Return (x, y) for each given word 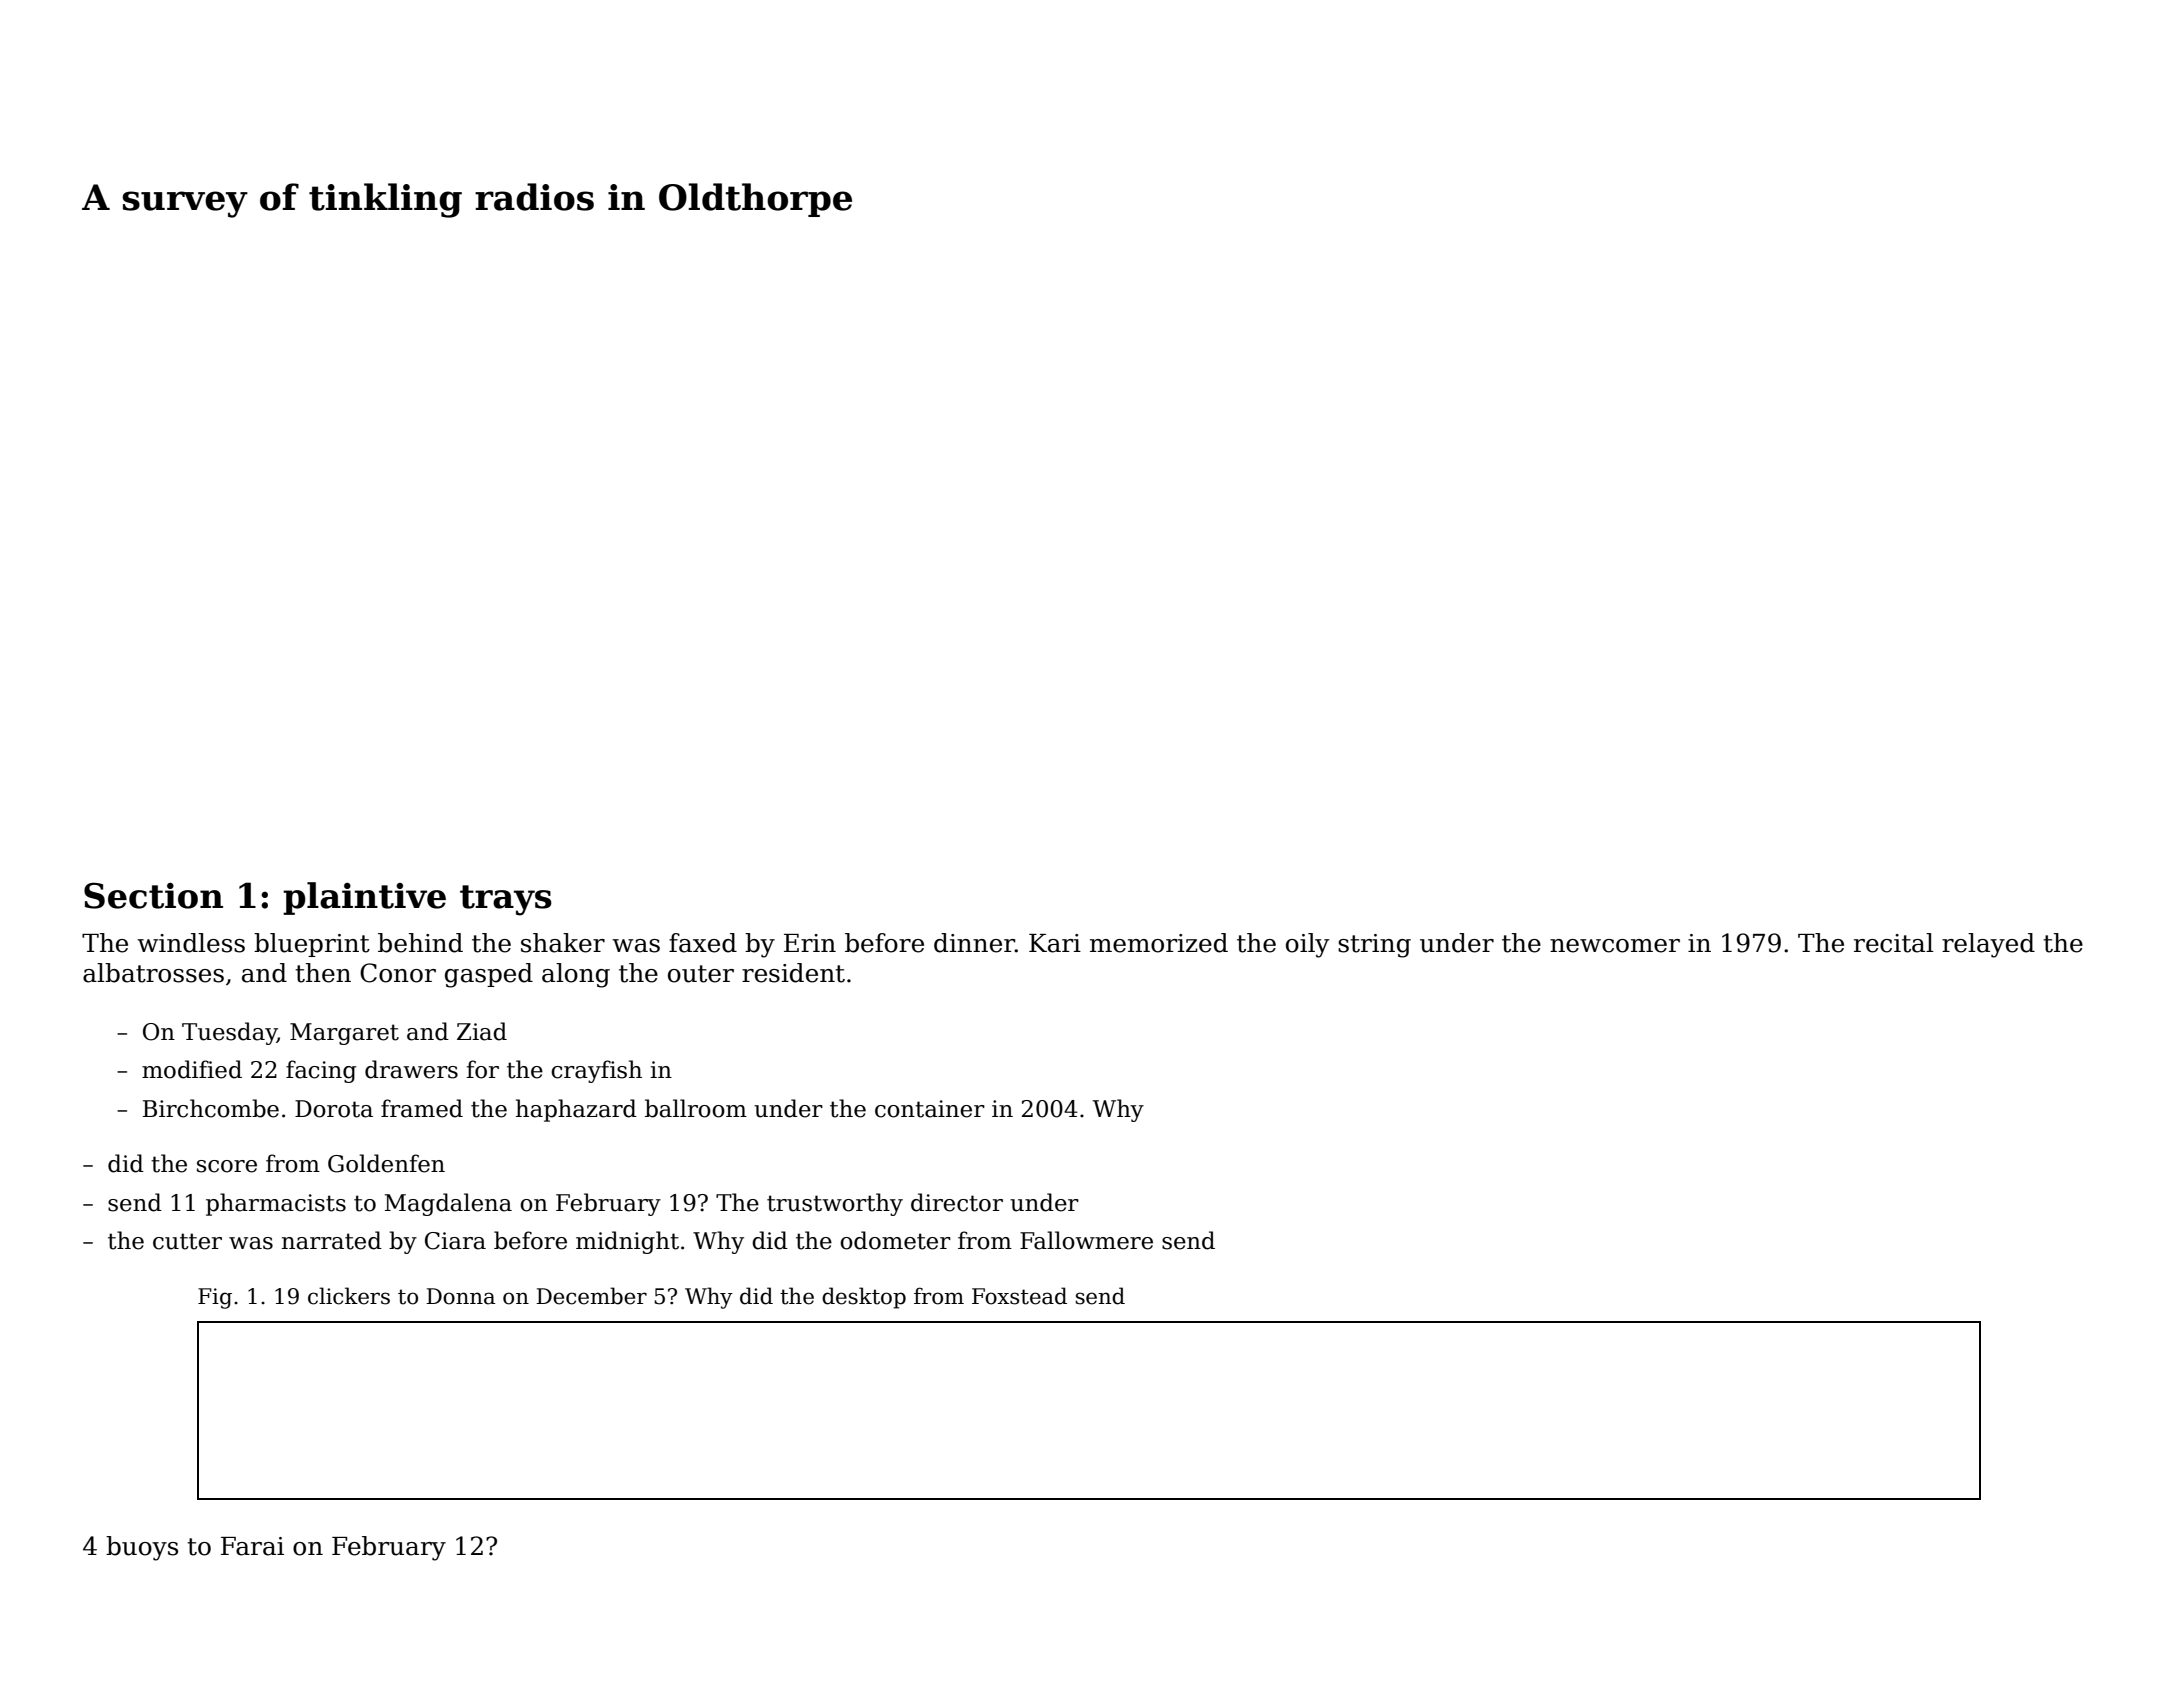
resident (793, 973)
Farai (252, 1546)
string (1374, 946)
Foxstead (1019, 1296)
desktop (864, 1298)
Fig (215, 1298)
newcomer (1615, 946)
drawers (411, 1069)
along (576, 975)
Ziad (482, 1031)
